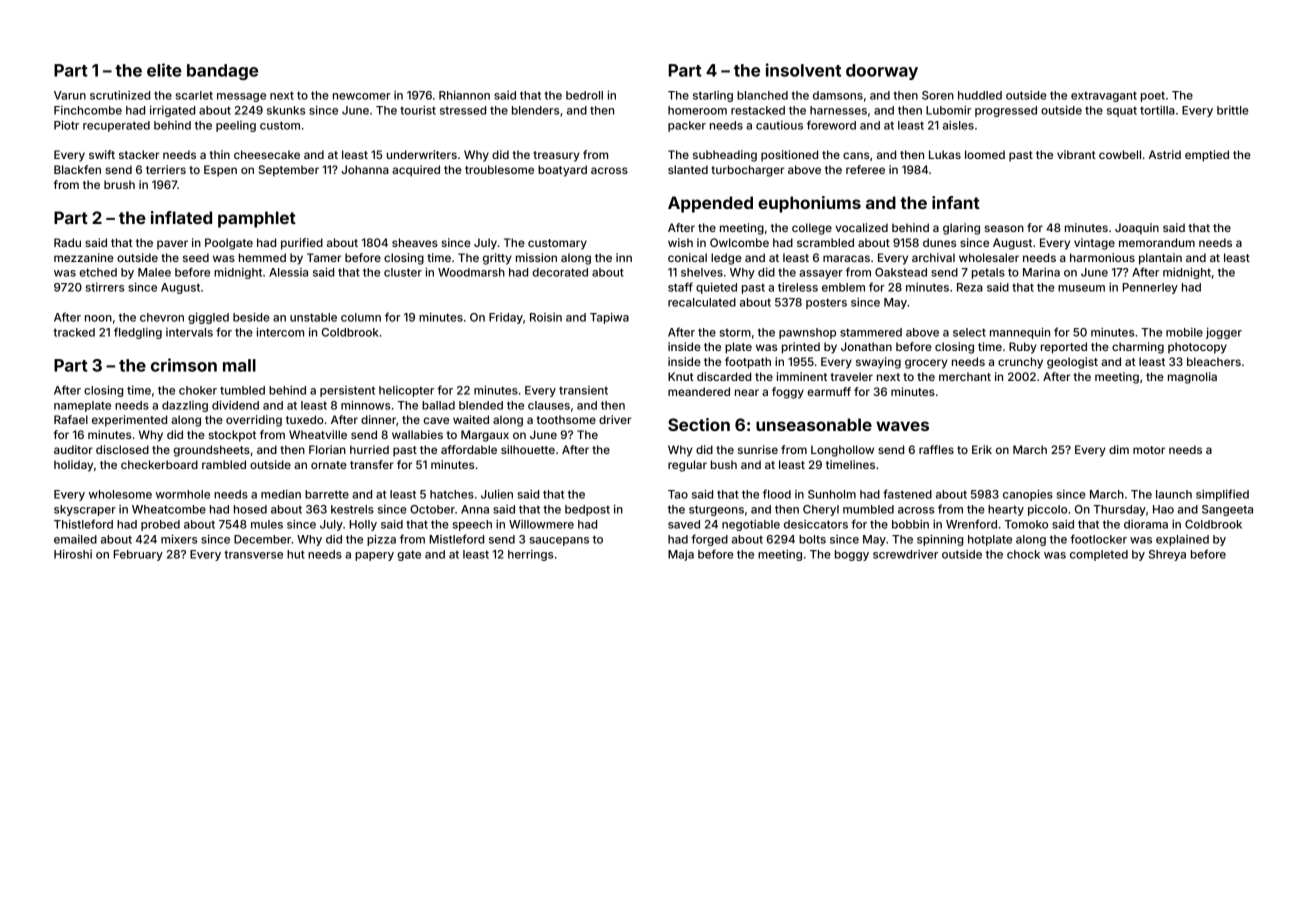 The height and width of the screenshot is (924, 1308). What do you see at coordinates (583, 390) in the screenshot?
I see `transient` at bounding box center [583, 390].
